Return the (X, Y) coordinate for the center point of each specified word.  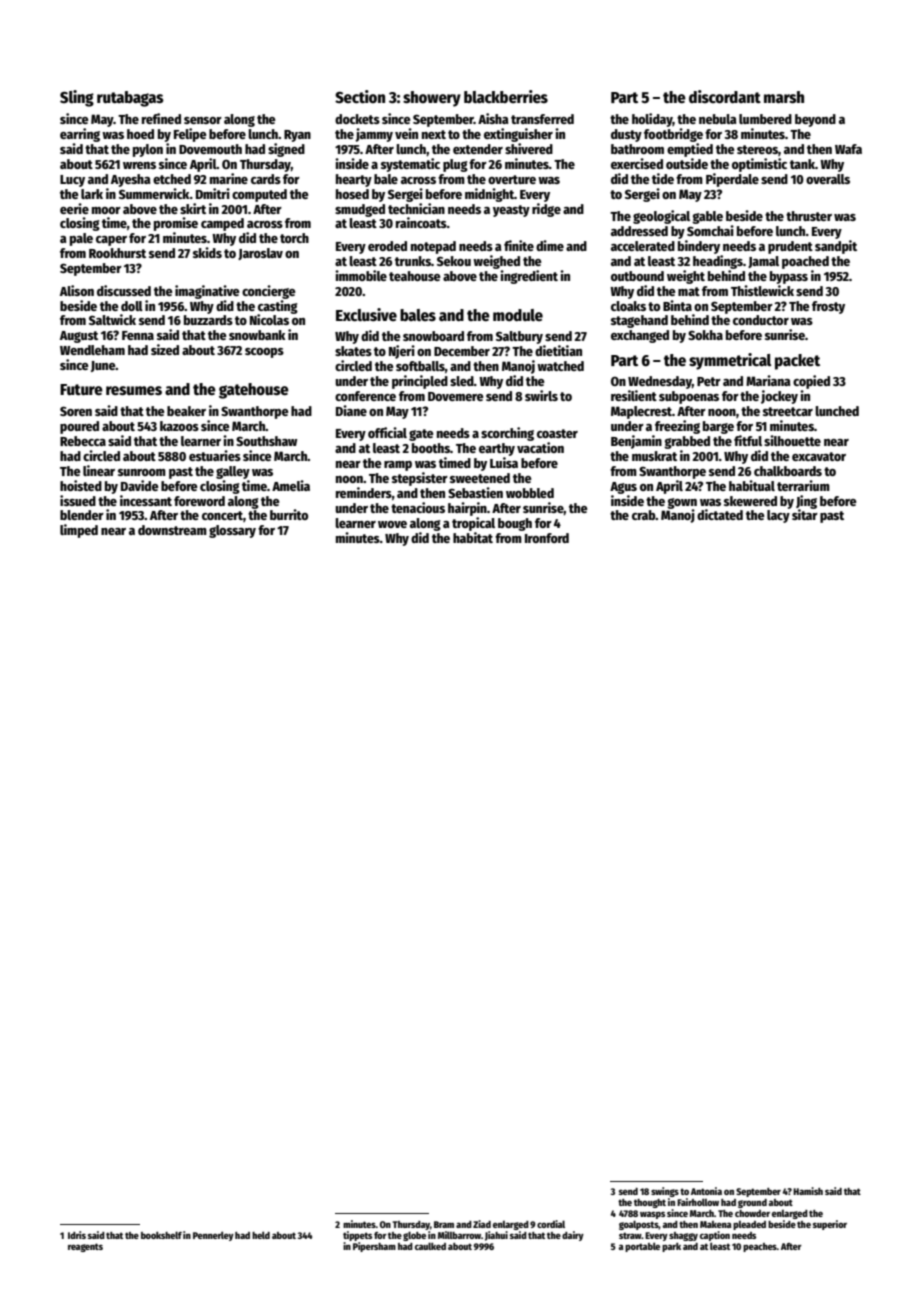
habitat (473, 537)
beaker (186, 411)
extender (478, 149)
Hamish (808, 1191)
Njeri (402, 352)
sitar (805, 514)
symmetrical (730, 361)
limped (79, 531)
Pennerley (213, 1236)
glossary (232, 531)
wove (392, 524)
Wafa (848, 149)
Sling (77, 98)
